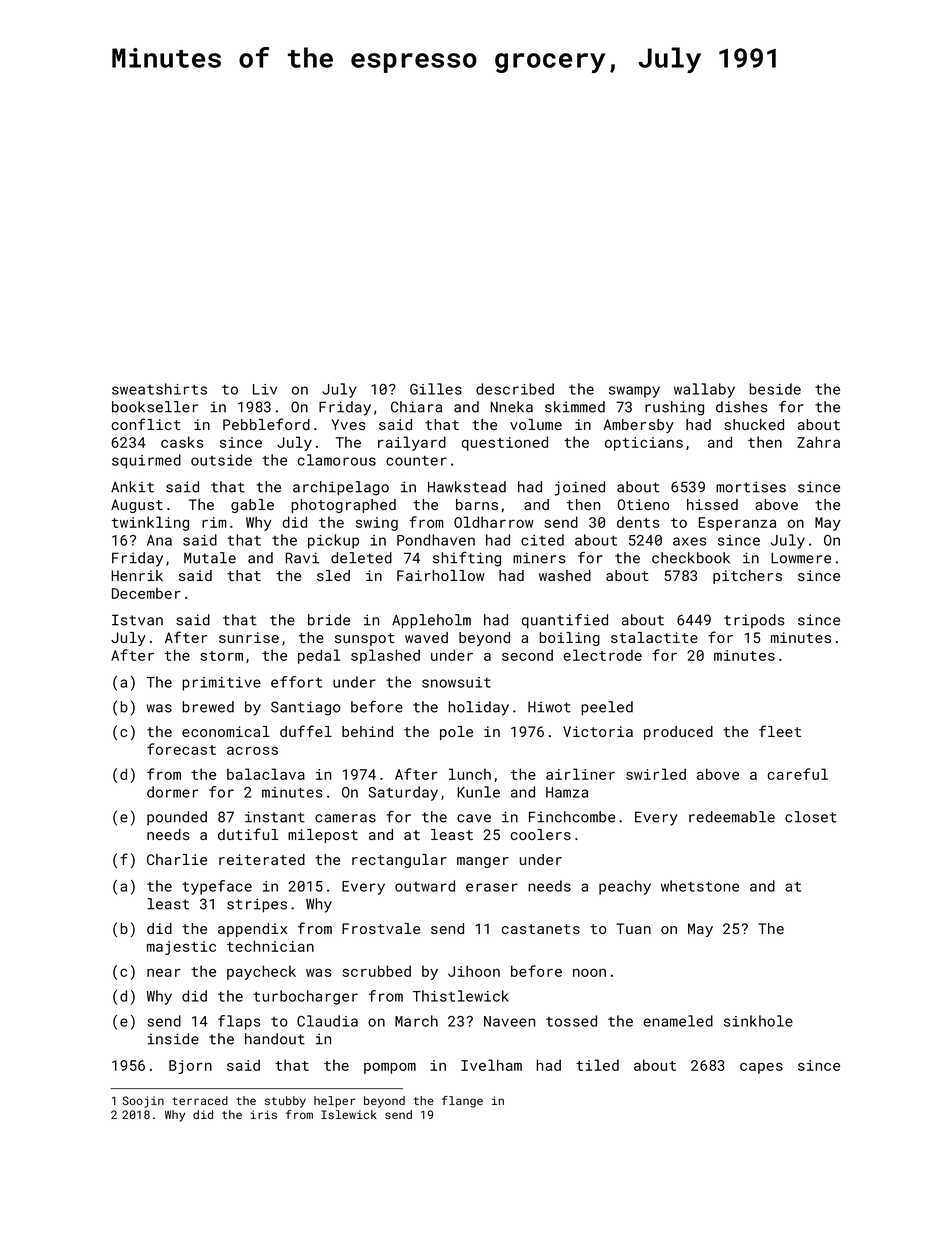 The height and width of the document is (1233, 952). I want to click on economical, so click(226, 731).
